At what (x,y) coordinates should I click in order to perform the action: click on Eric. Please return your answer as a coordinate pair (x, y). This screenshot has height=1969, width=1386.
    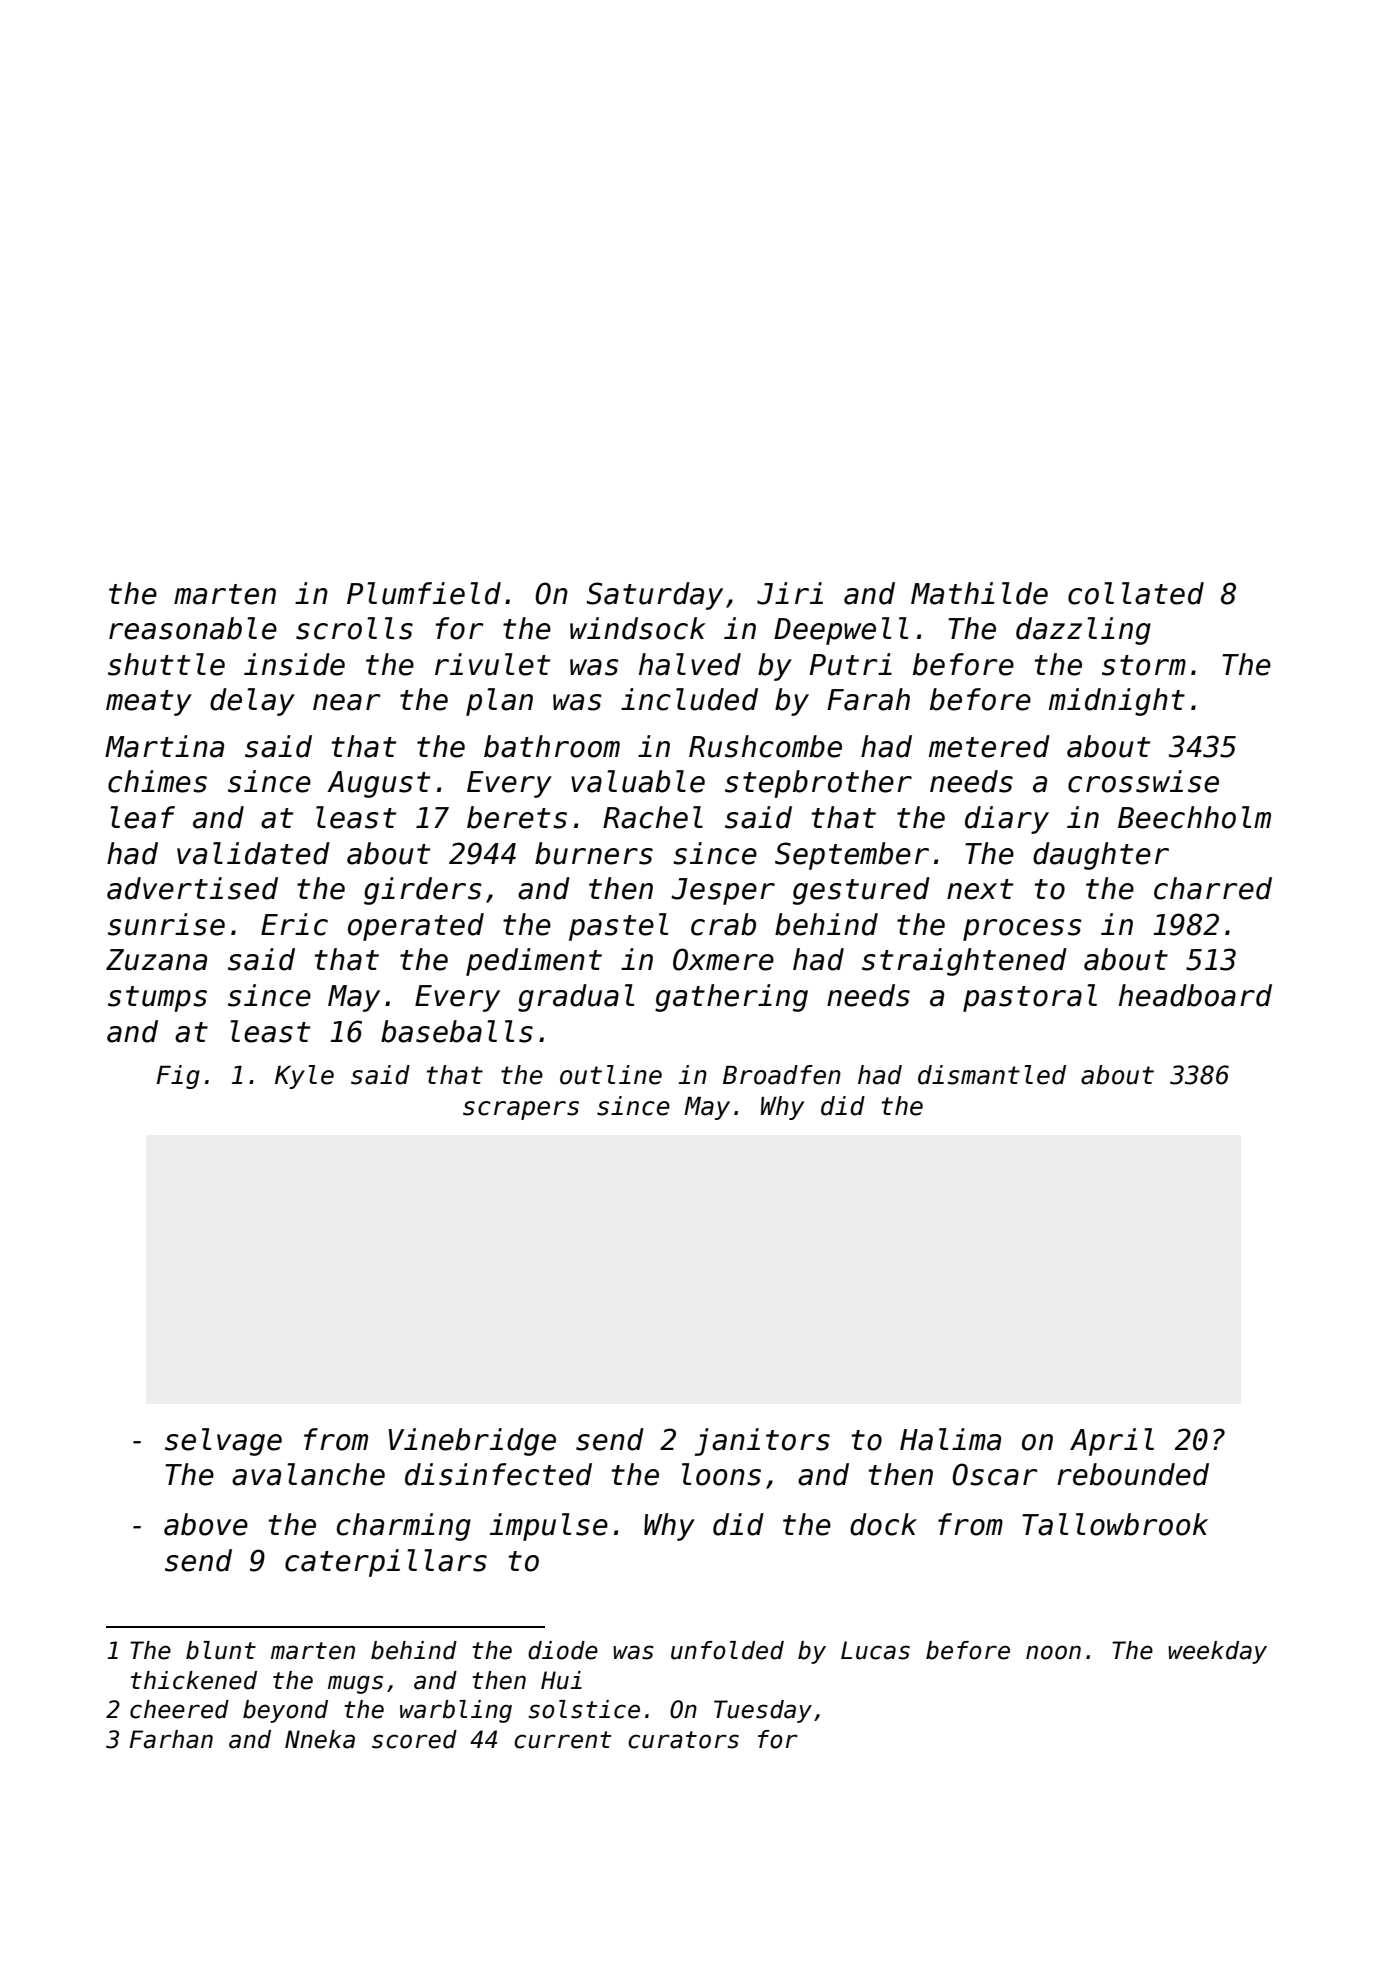
    Looking at the image, I should click on (294, 924).
